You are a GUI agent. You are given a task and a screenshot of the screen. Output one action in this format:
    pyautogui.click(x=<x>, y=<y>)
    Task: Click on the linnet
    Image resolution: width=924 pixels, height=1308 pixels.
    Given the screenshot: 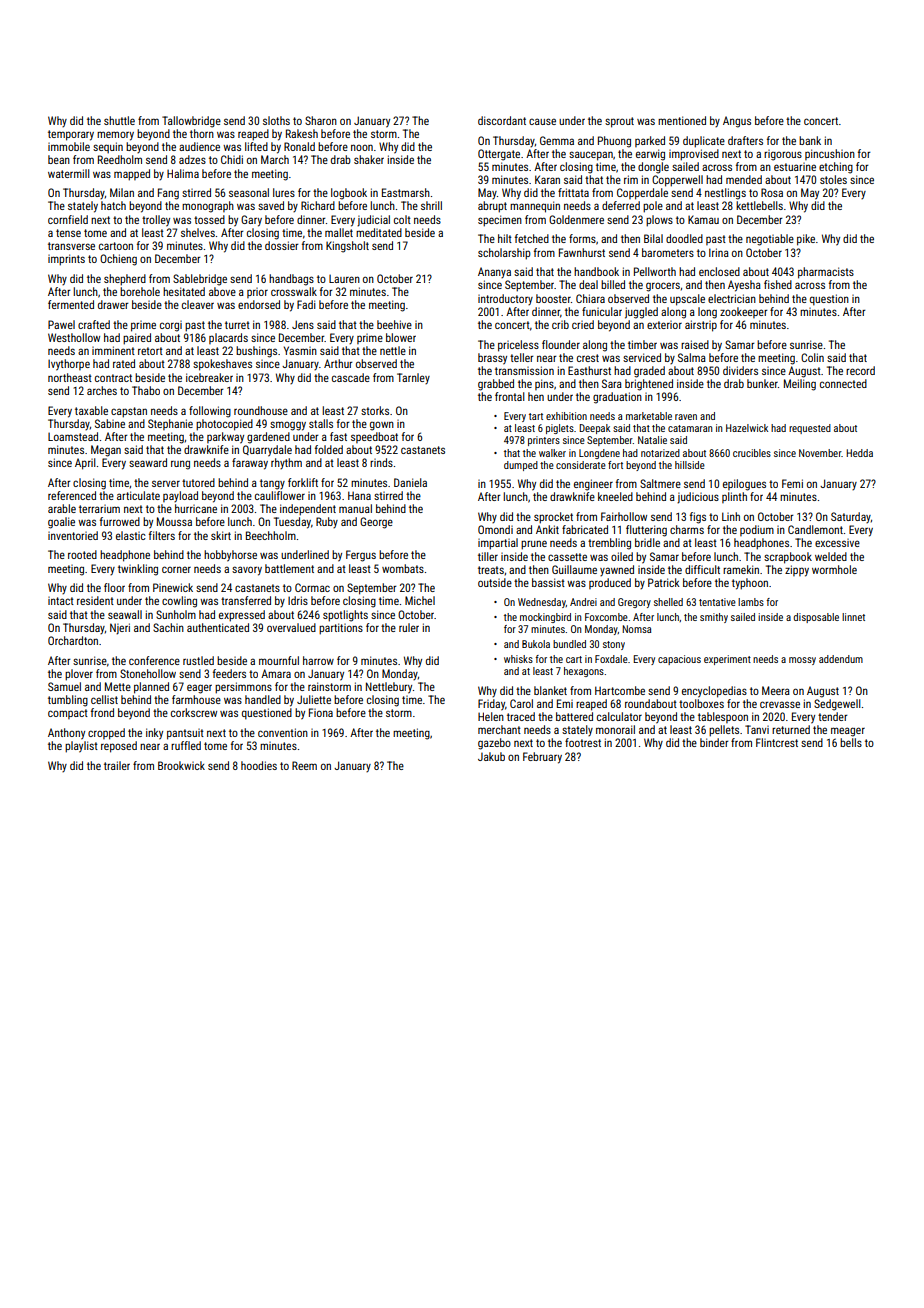 What is the action you would take?
    pyautogui.click(x=853, y=617)
